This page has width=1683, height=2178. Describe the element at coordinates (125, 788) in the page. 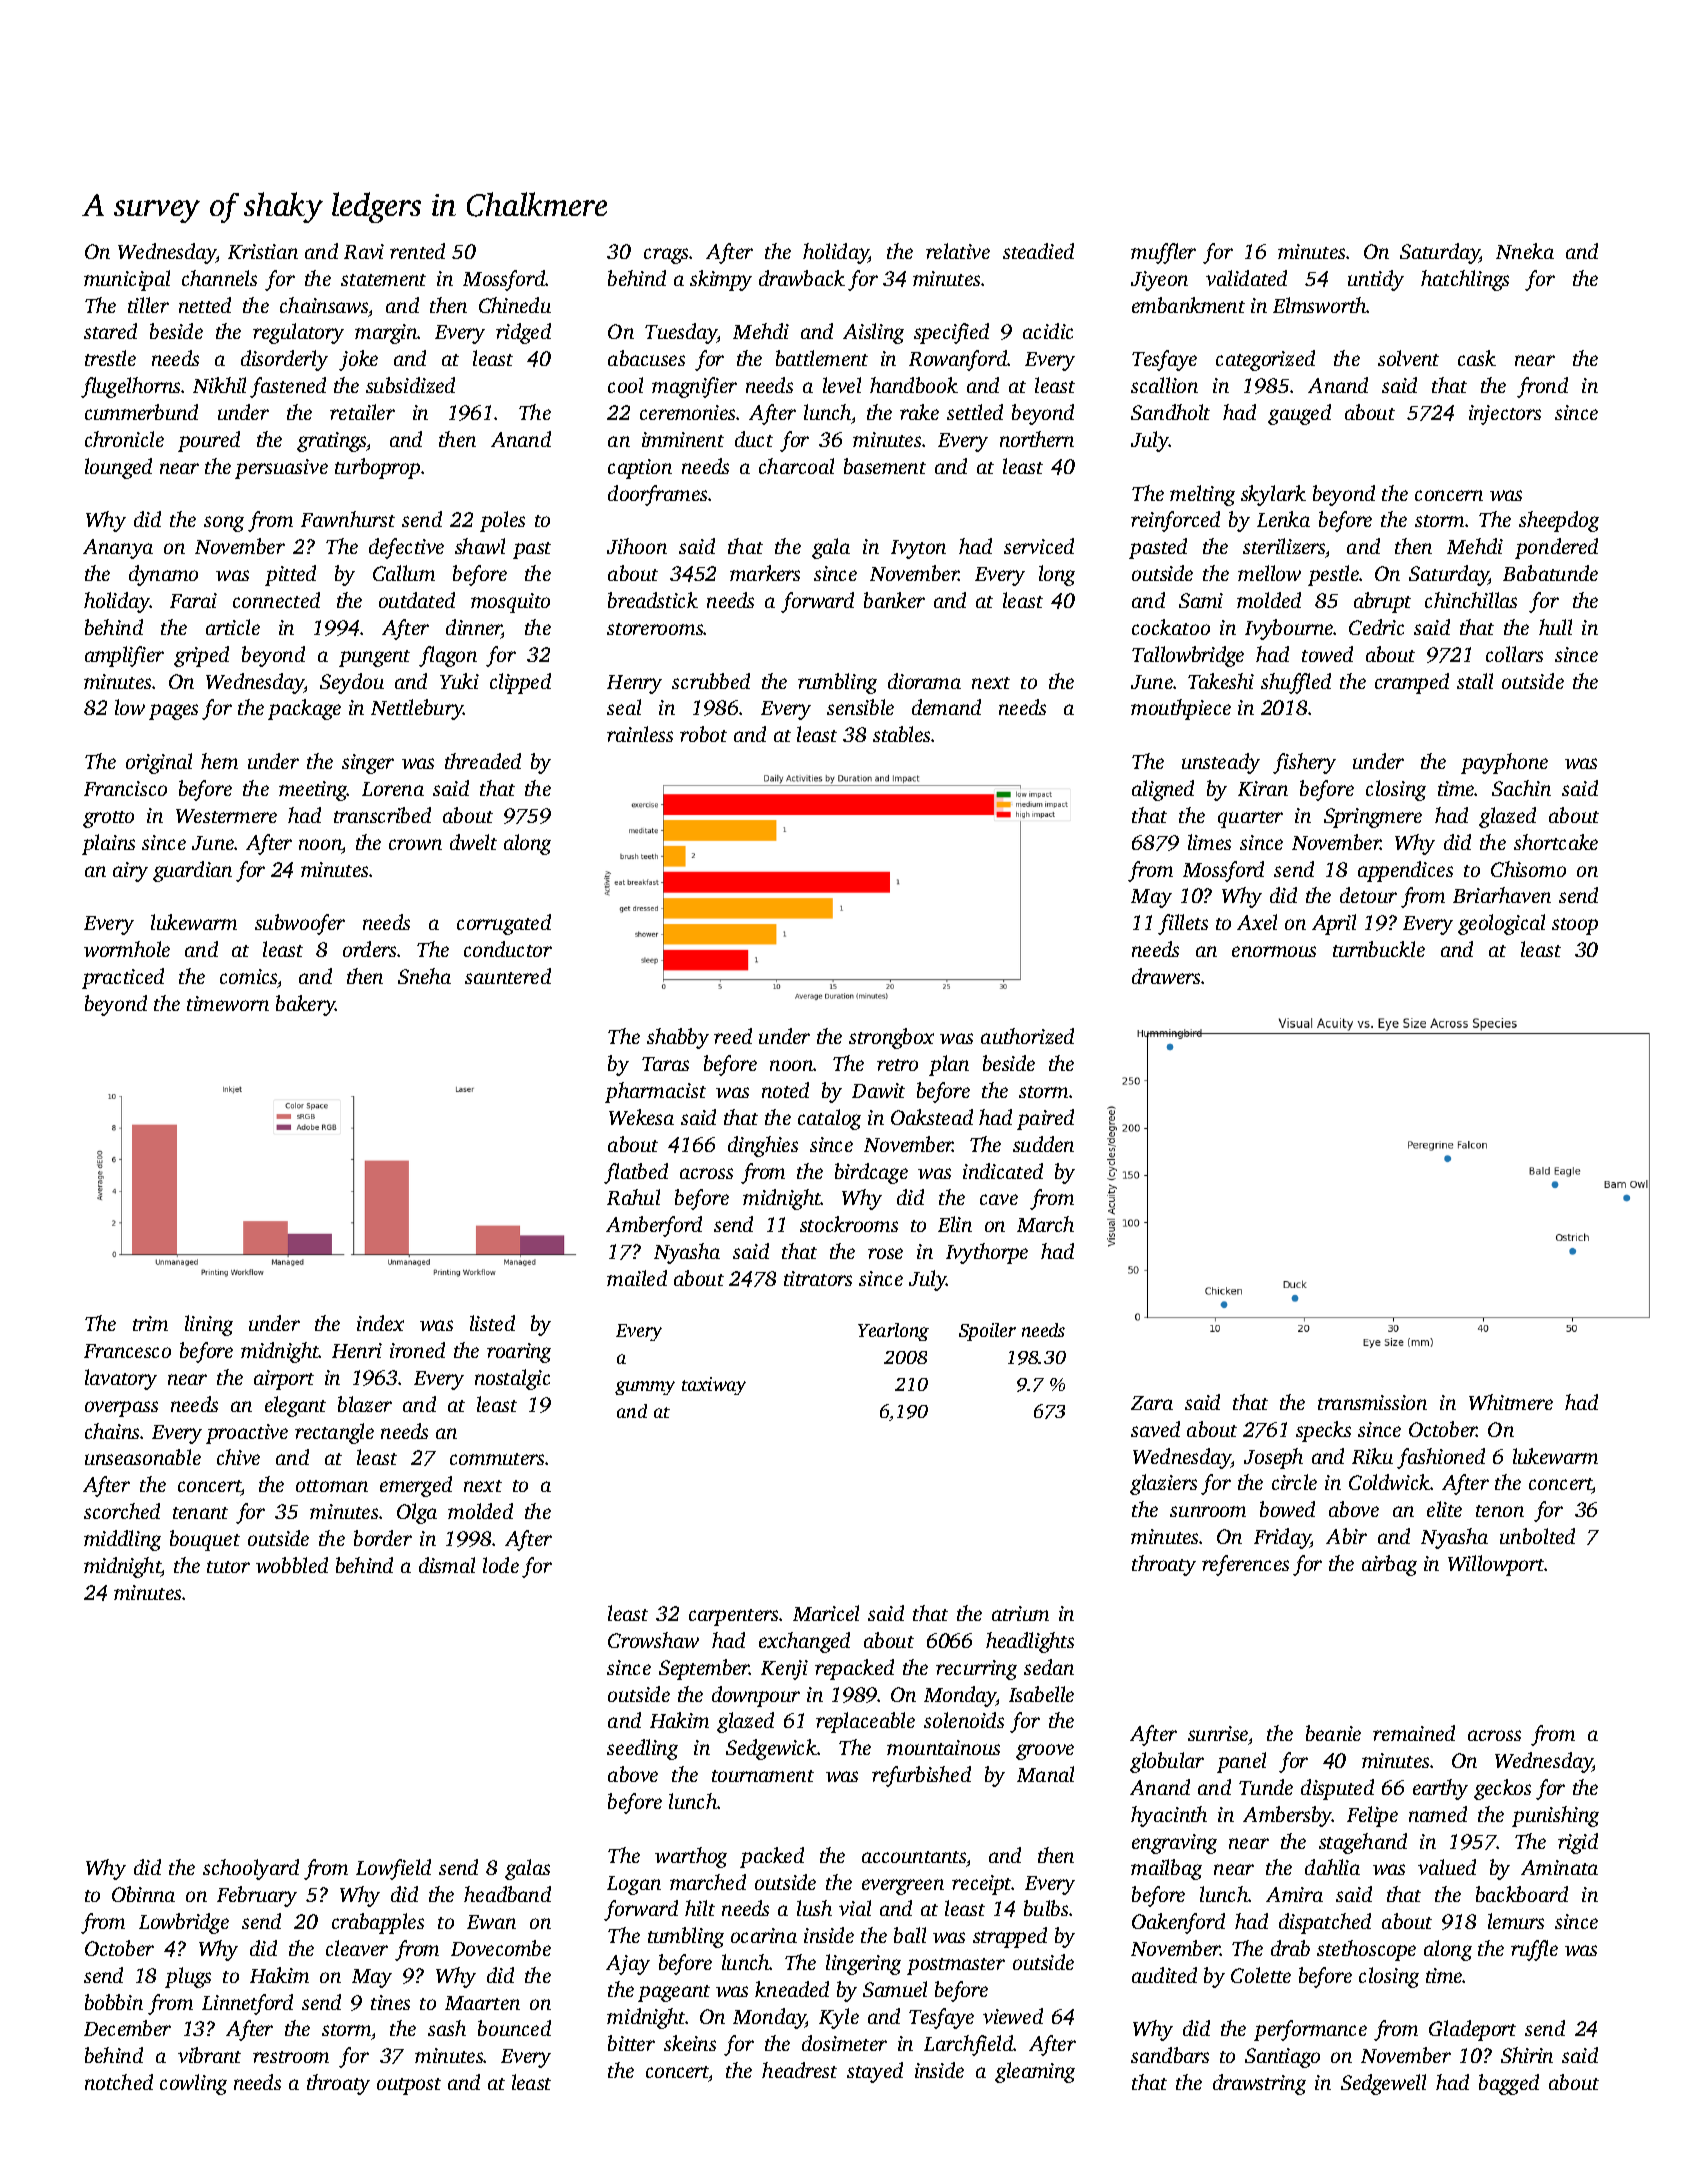

I see `Francisco` at that location.
